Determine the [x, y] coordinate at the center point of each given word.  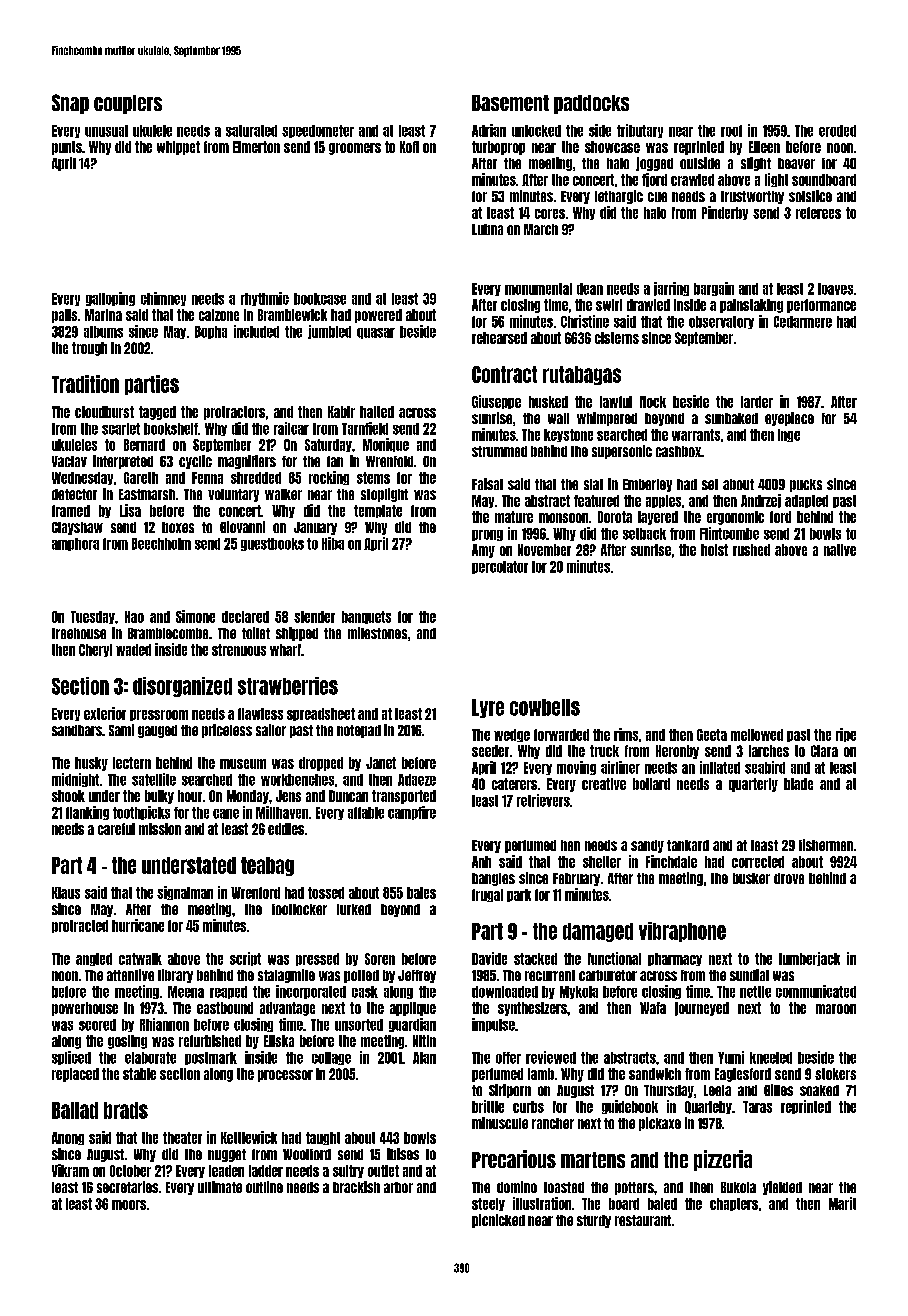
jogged [654, 164]
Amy [483, 551]
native [840, 550]
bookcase [320, 299]
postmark [211, 1058]
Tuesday [93, 617]
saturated [251, 131]
